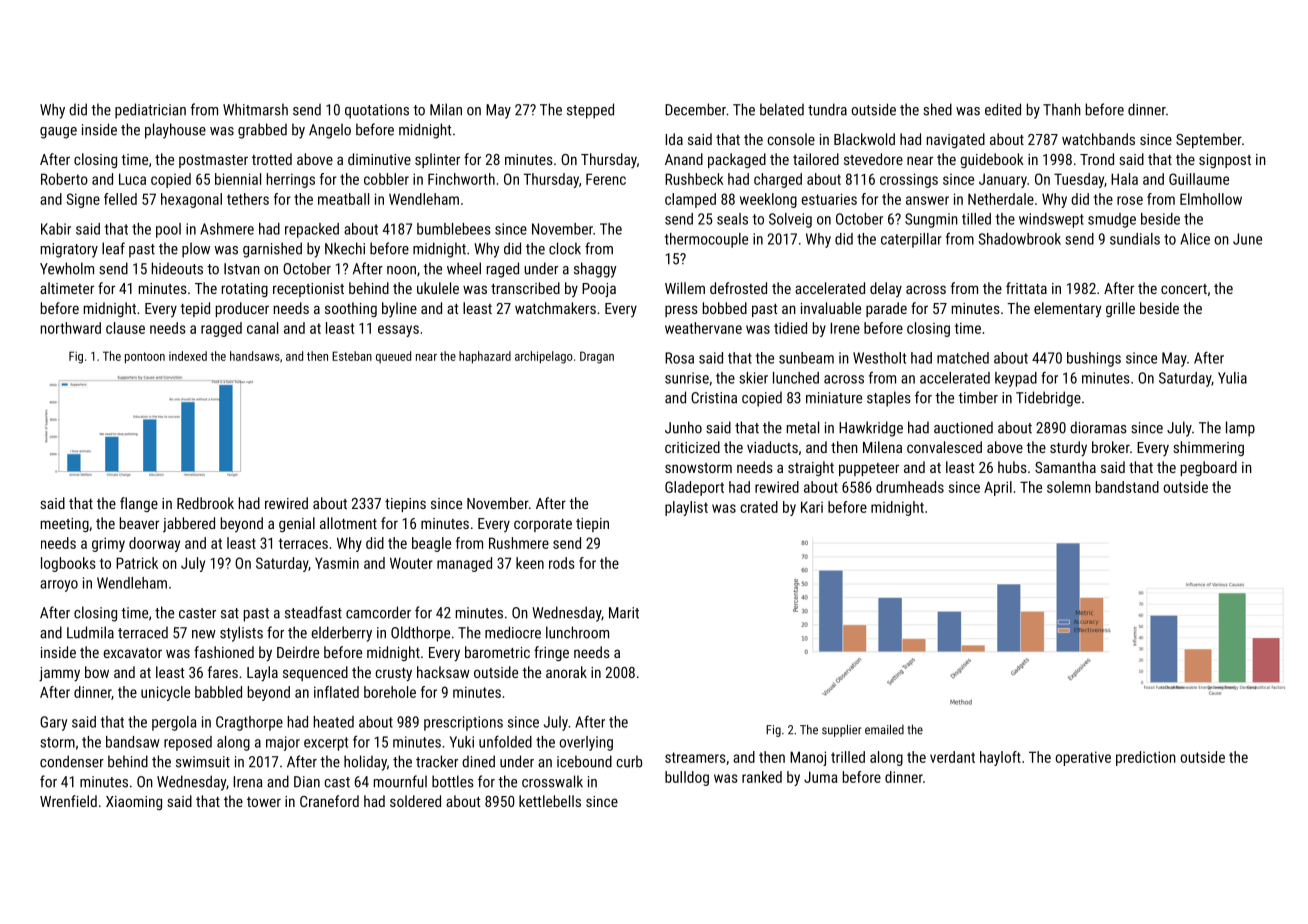 Image resolution: width=1308 pixels, height=924 pixels. Describe the element at coordinates (1232, 378) in the screenshot. I see `Yulia` at that location.
